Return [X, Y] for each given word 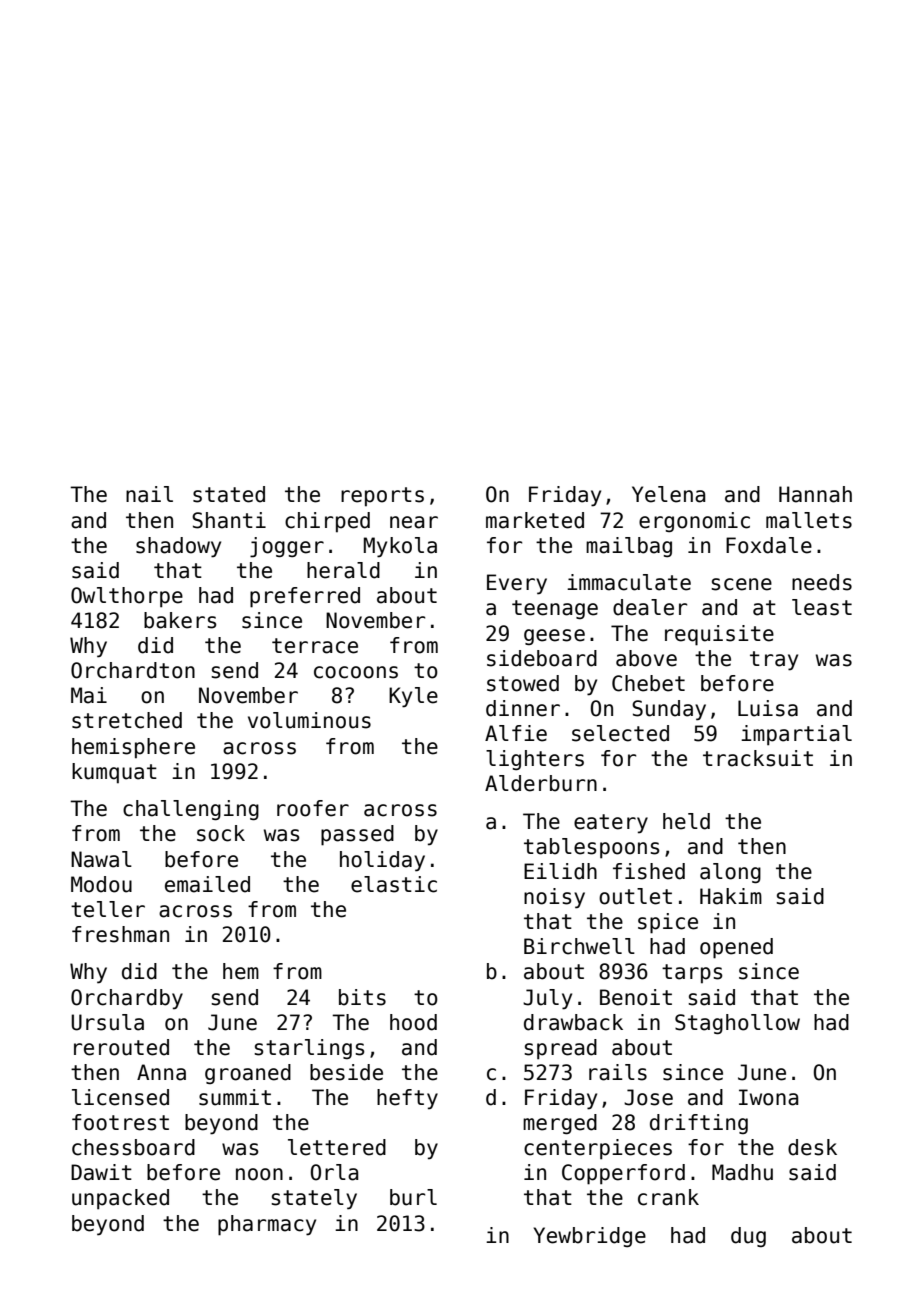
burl [413, 1197]
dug [748, 1237]
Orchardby [127, 999]
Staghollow [737, 1024]
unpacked [120, 1199]
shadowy [178, 547]
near [414, 522]
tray [774, 661]
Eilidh [560, 871]
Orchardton [133, 670]
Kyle [413, 697]
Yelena [668, 494]
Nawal [101, 859]
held [686, 821]
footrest [120, 1122]
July [547, 999]
